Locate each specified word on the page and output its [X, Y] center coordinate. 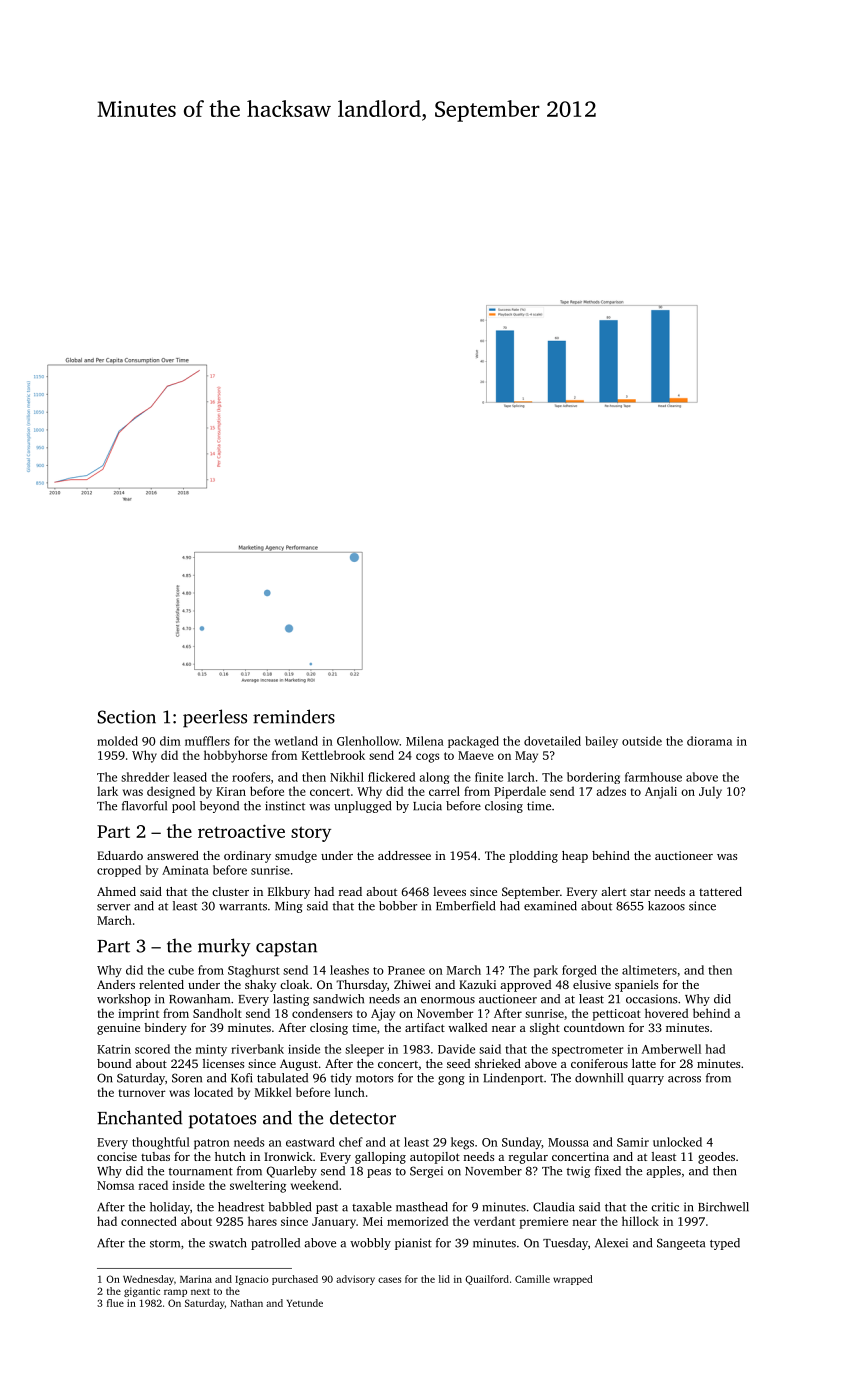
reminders [294, 716]
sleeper [364, 1050]
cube [181, 970]
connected [149, 1221]
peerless [215, 718]
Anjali [661, 792]
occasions [651, 999]
